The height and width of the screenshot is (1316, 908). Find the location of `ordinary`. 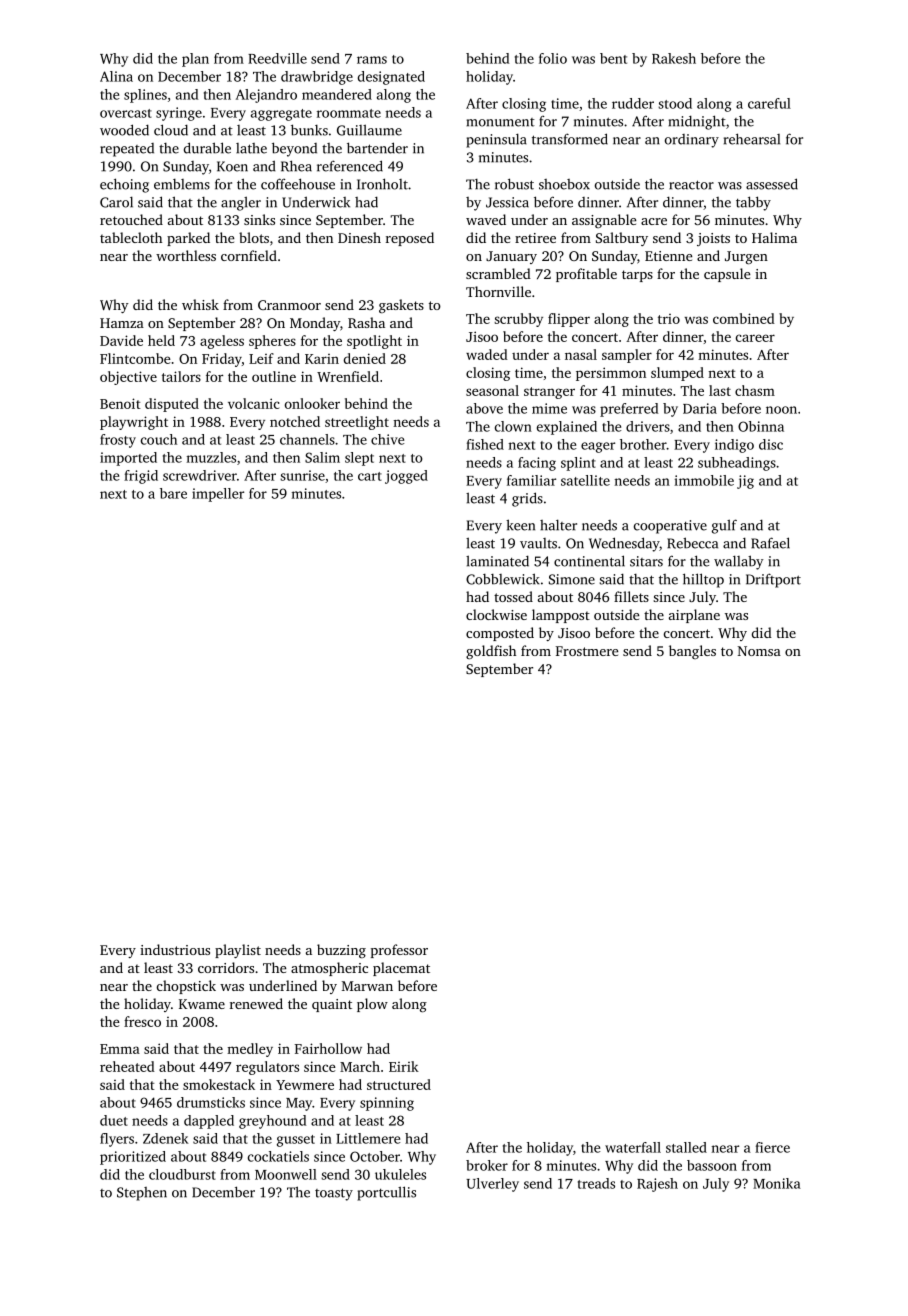

ordinary is located at coordinates (692, 141).
